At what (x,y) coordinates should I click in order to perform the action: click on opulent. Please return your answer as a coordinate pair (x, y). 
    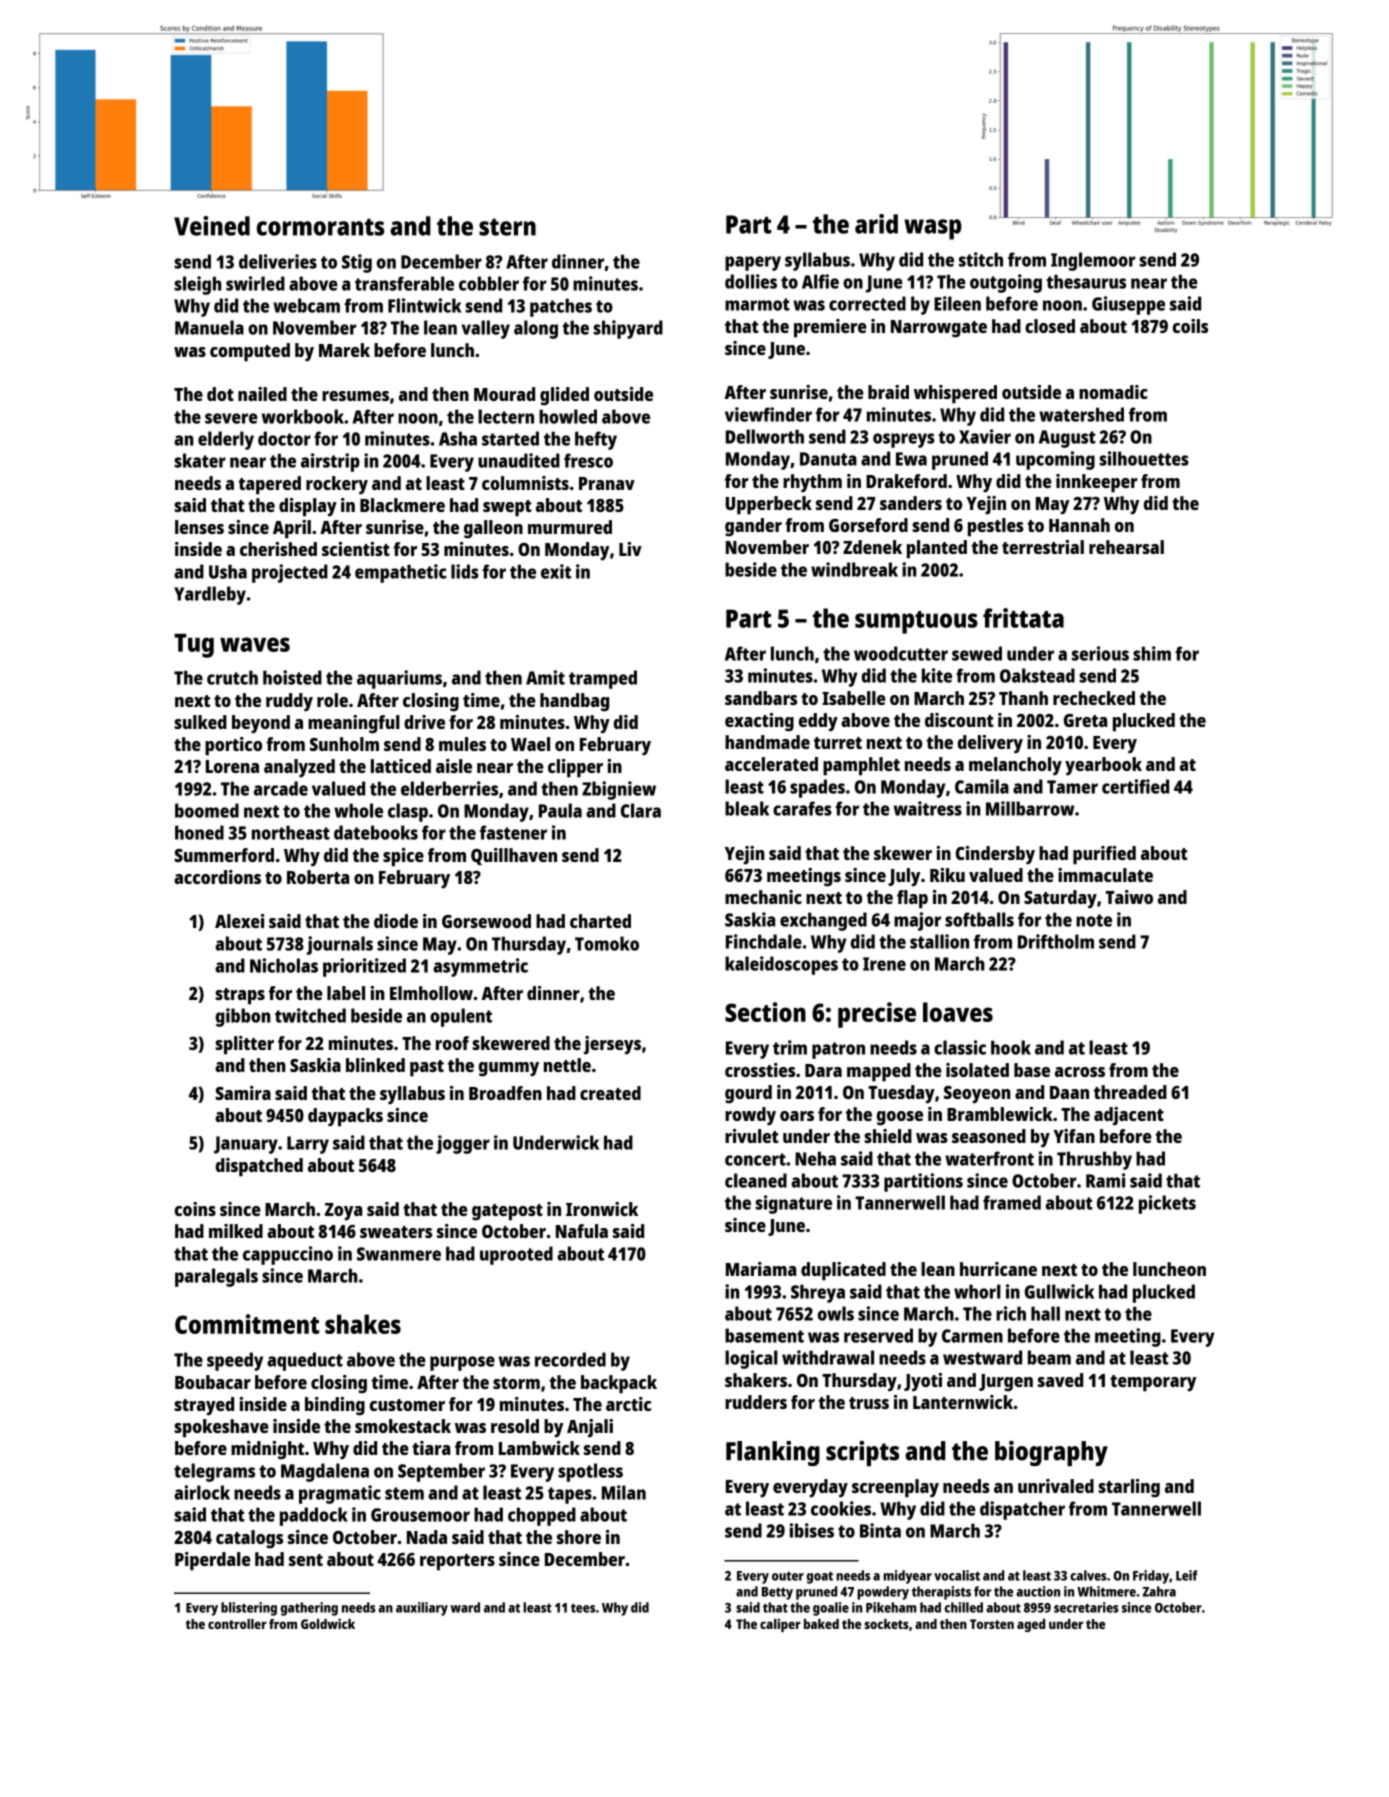
    Looking at the image, I should click on (461, 1017).
